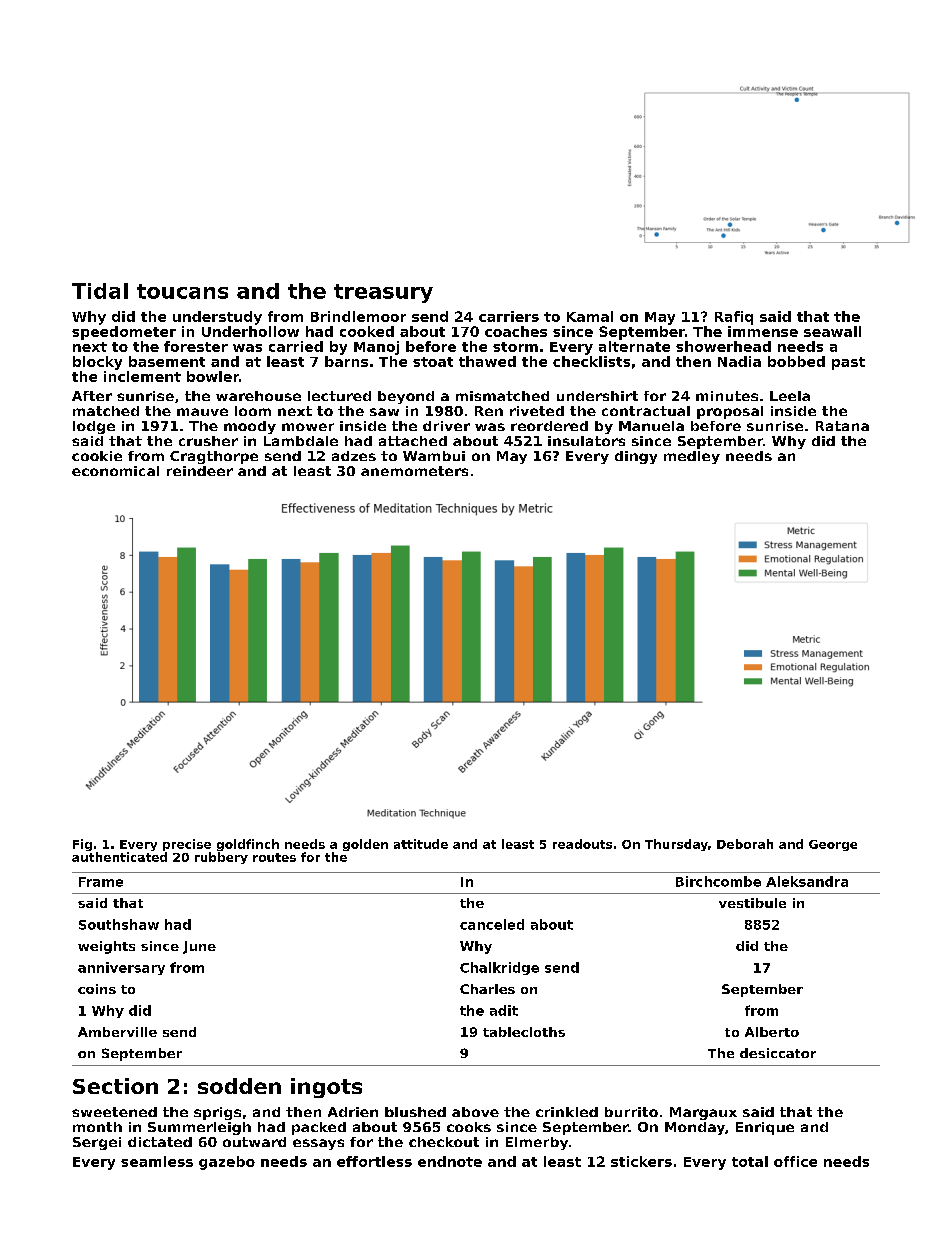 The image size is (952, 1233). Describe the element at coordinates (734, 318) in the screenshot. I see `Rafiq` at that location.
